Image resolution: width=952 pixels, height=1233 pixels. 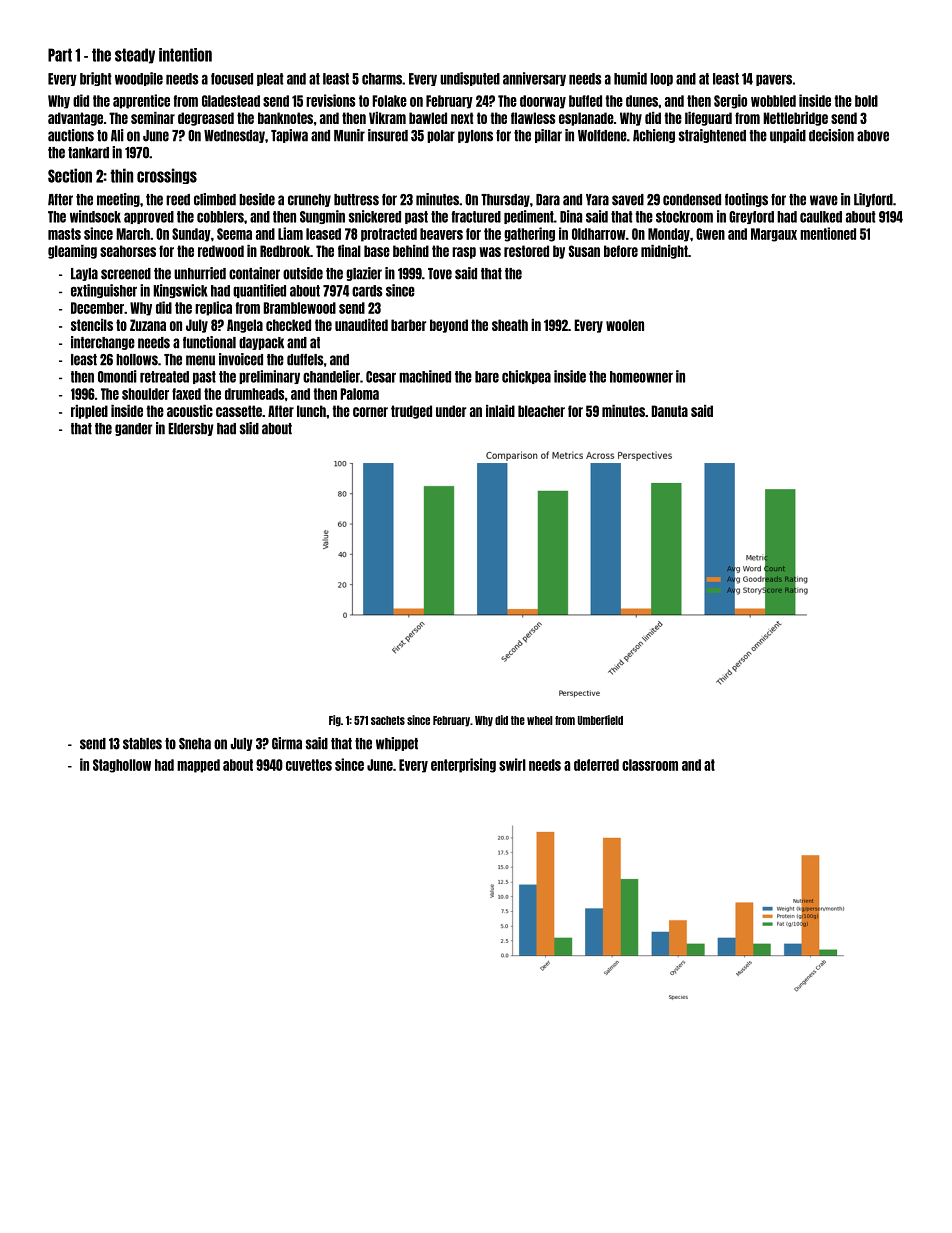 I want to click on stockroom, so click(x=684, y=217).
